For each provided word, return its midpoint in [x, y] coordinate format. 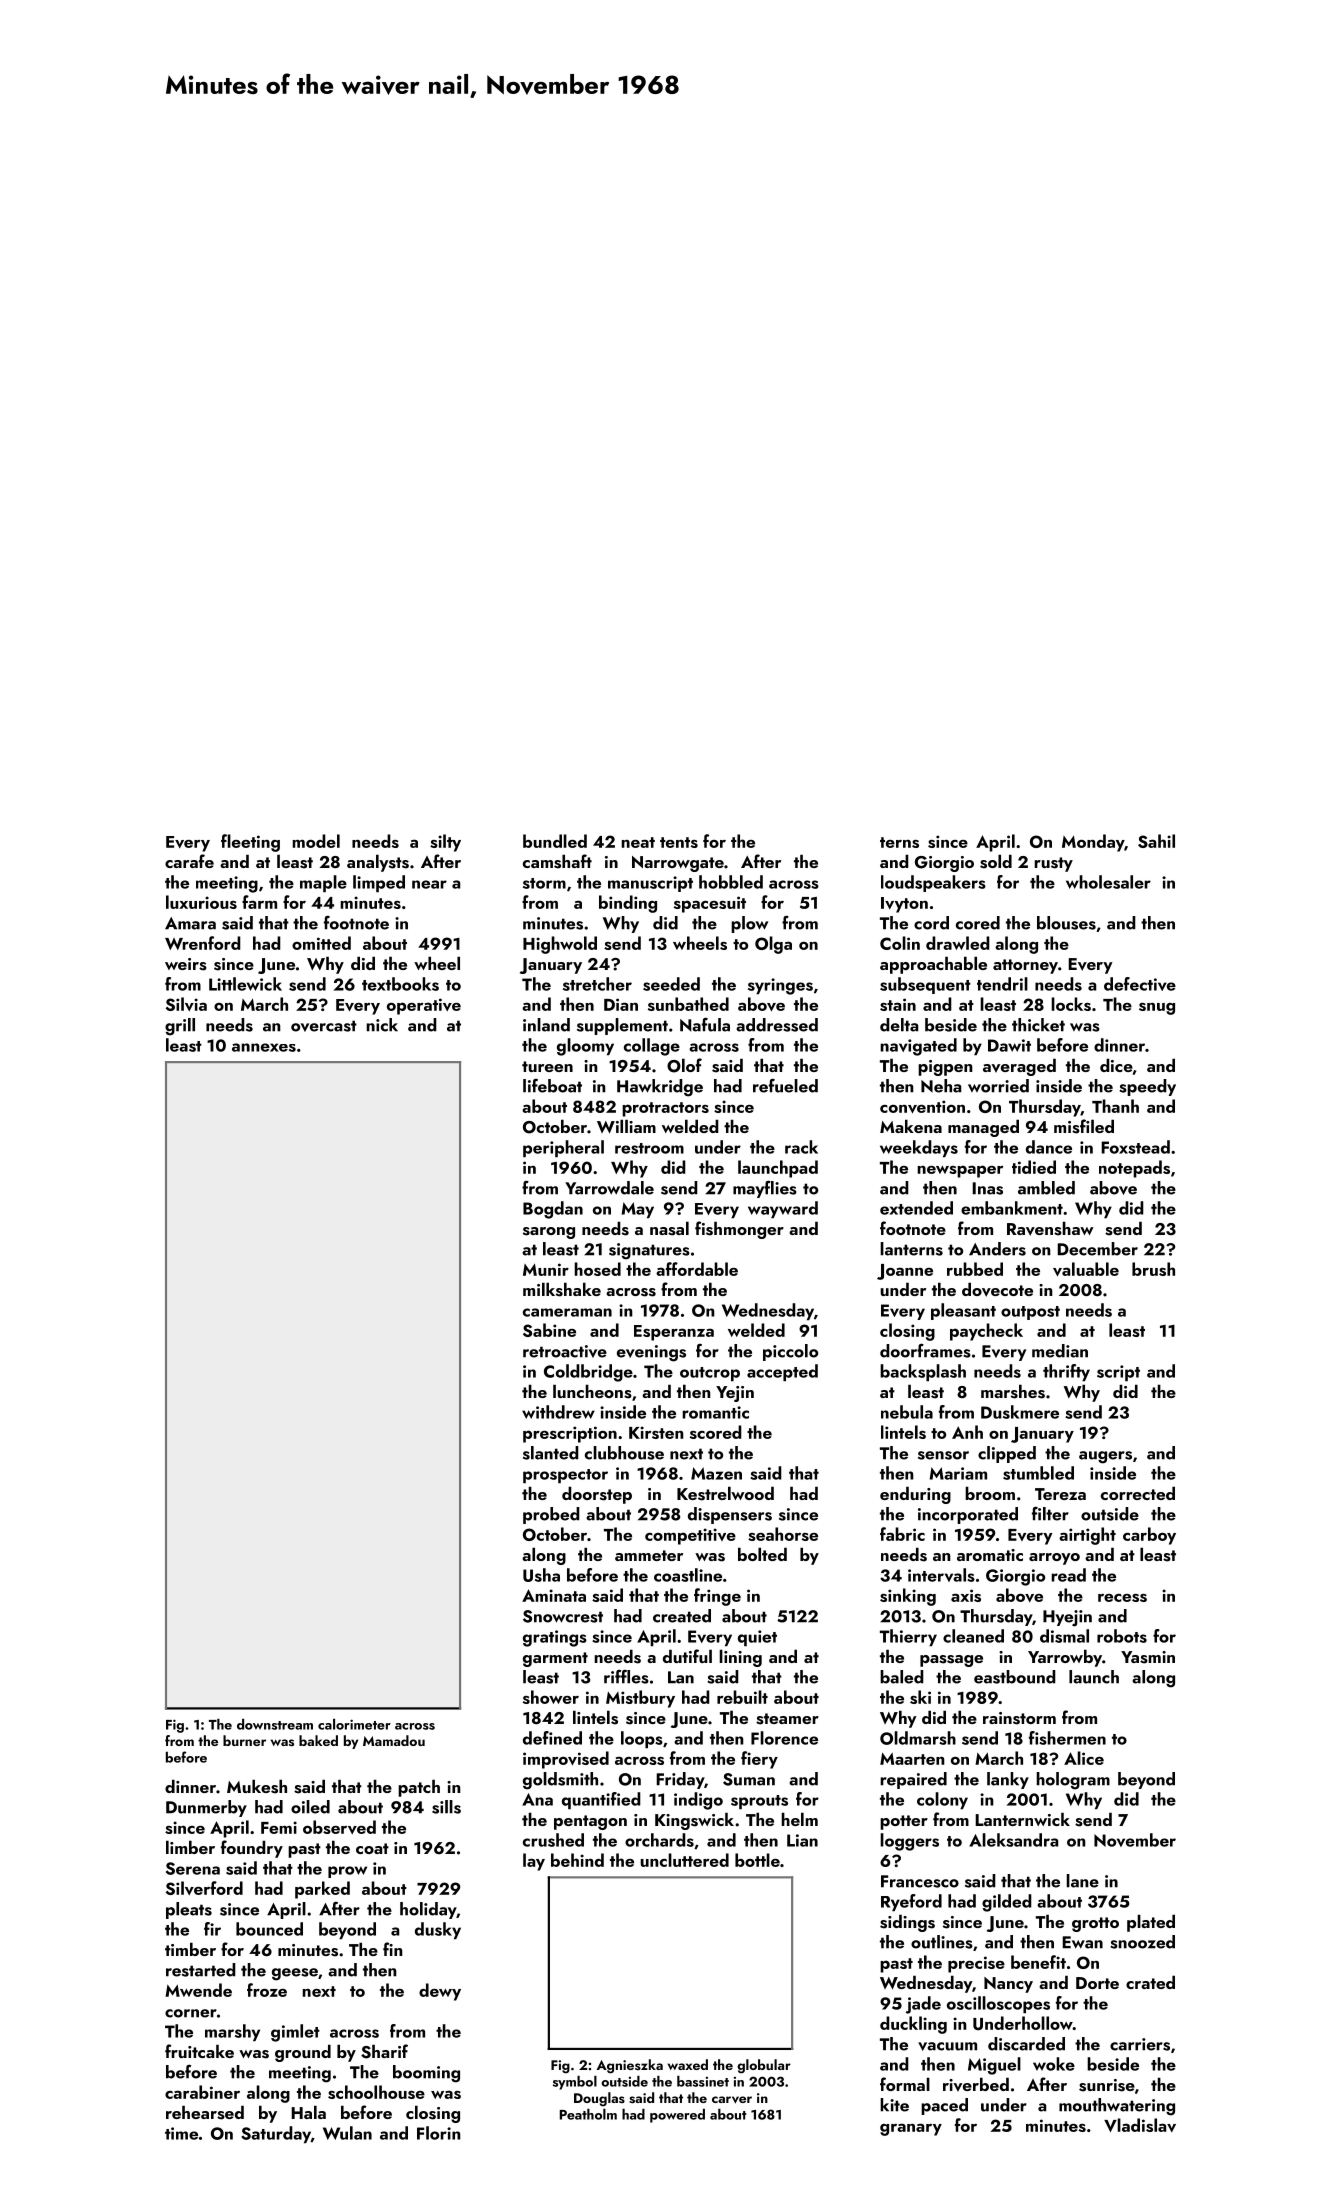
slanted [551, 1453]
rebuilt [742, 1697]
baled [902, 1677]
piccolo [790, 1352]
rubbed [975, 1269]
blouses [1066, 923]
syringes [780, 986]
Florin [439, 2133]
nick [382, 1025]
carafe [189, 861]
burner [244, 1740]
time [181, 2133]
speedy [1147, 1087]
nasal [669, 1228]
